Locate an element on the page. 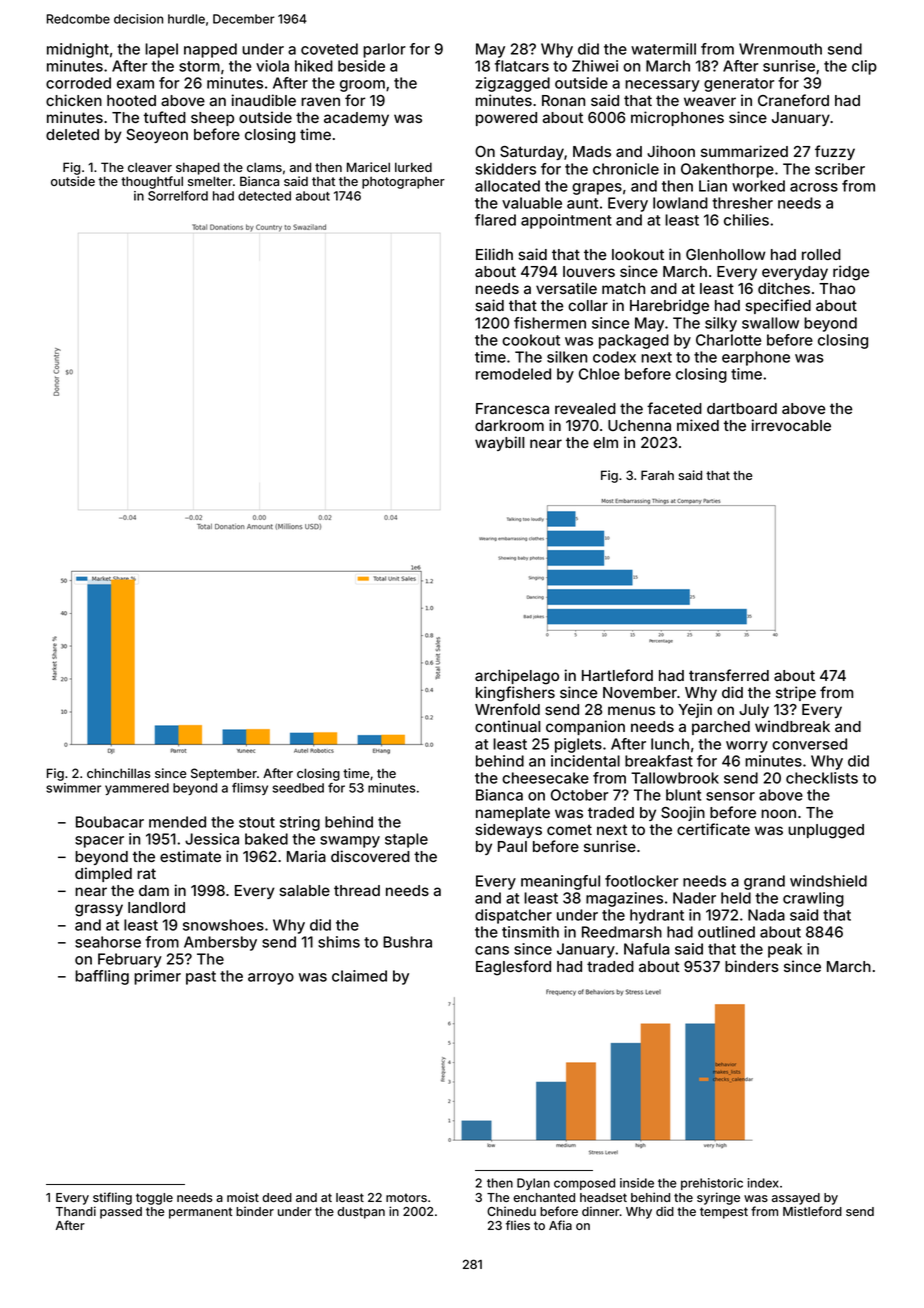 The image size is (924, 1308). Maricel is located at coordinates (368, 167).
